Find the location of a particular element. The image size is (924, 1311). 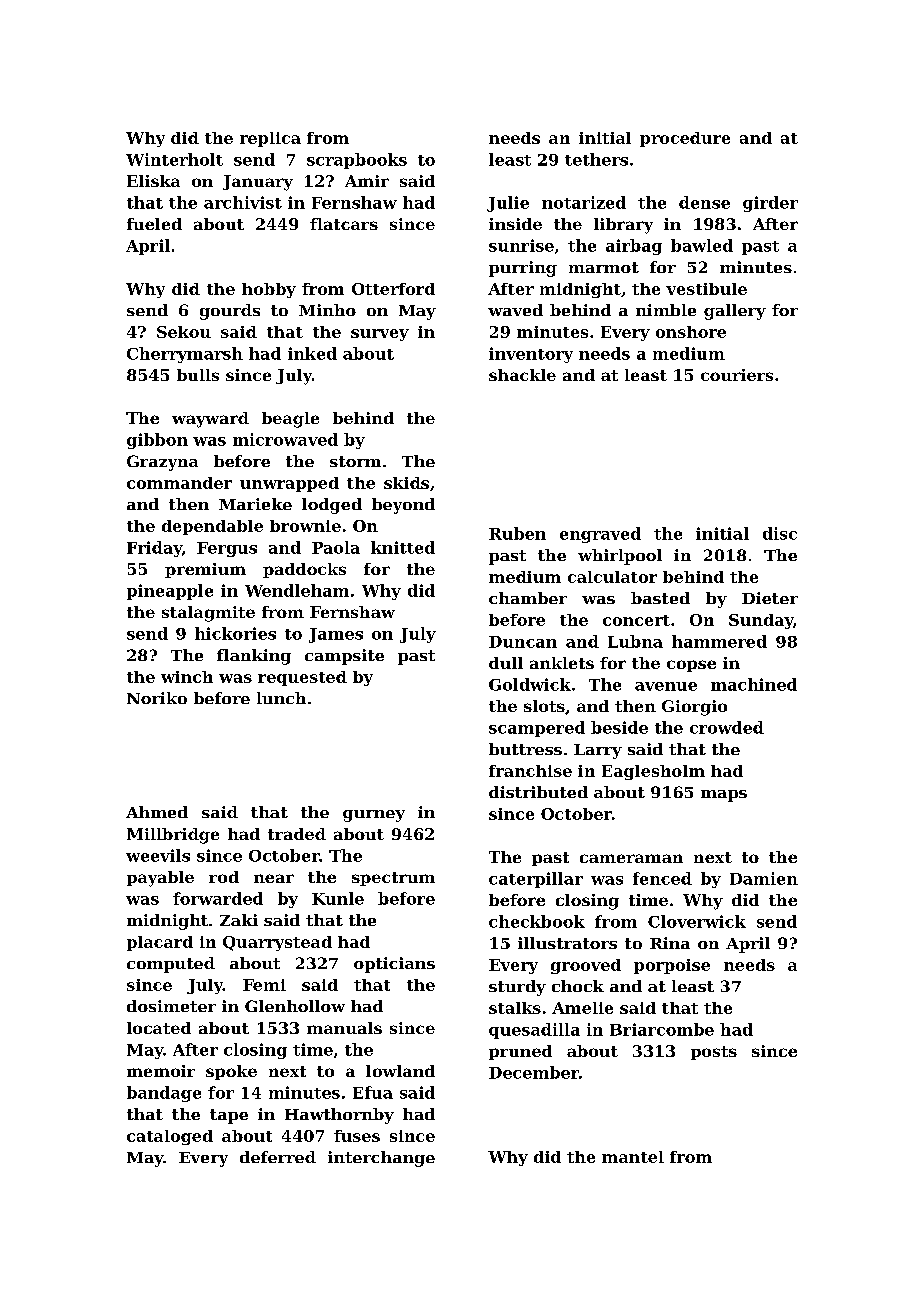

mantel is located at coordinates (633, 1157).
